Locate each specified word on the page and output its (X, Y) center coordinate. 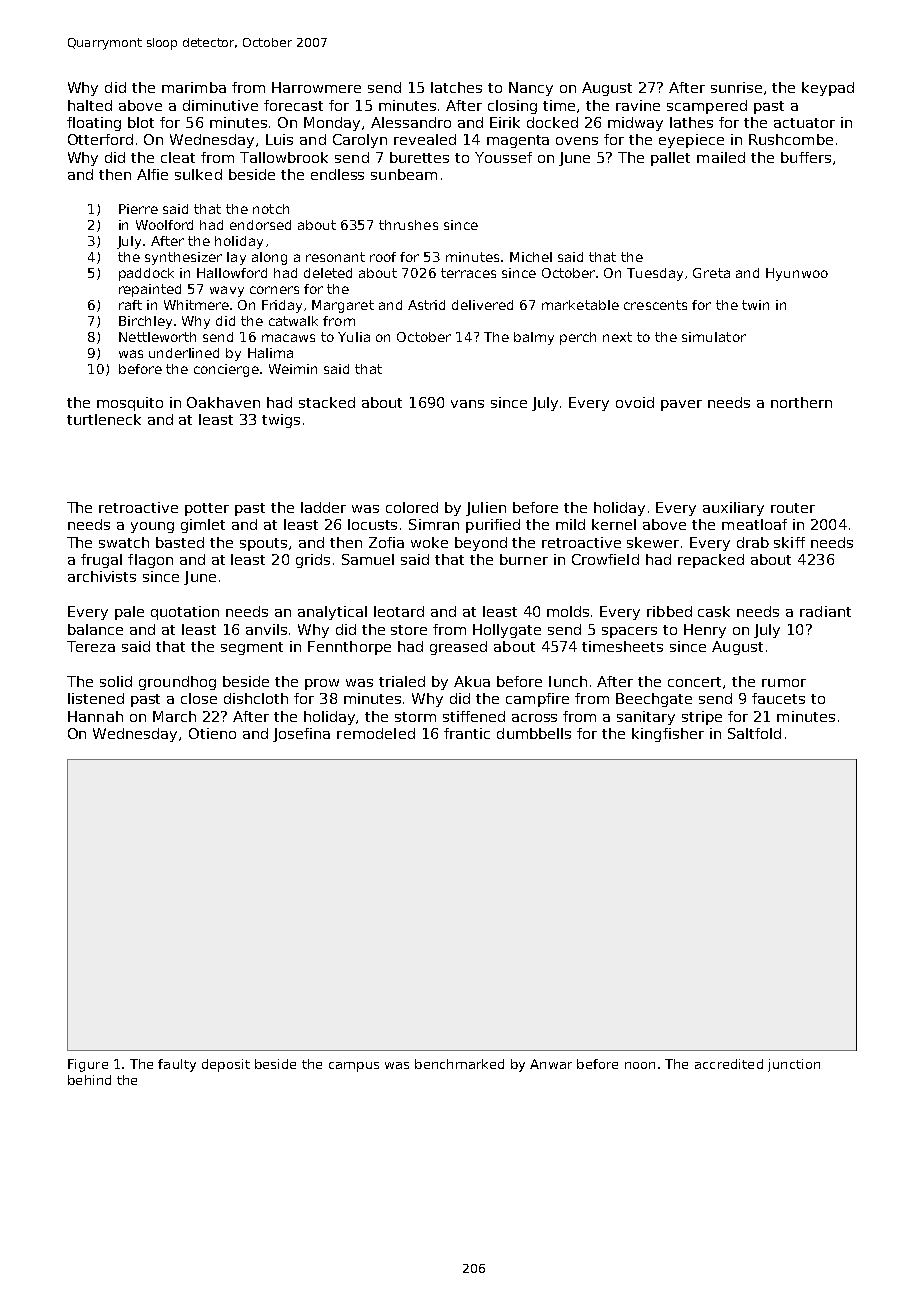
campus (354, 1067)
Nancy (531, 89)
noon (640, 1065)
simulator (714, 337)
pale (129, 613)
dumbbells (534, 733)
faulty (177, 1065)
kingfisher (668, 735)
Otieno (212, 733)
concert (696, 683)
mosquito (130, 404)
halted (90, 105)
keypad (828, 89)
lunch (568, 681)
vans (467, 404)
